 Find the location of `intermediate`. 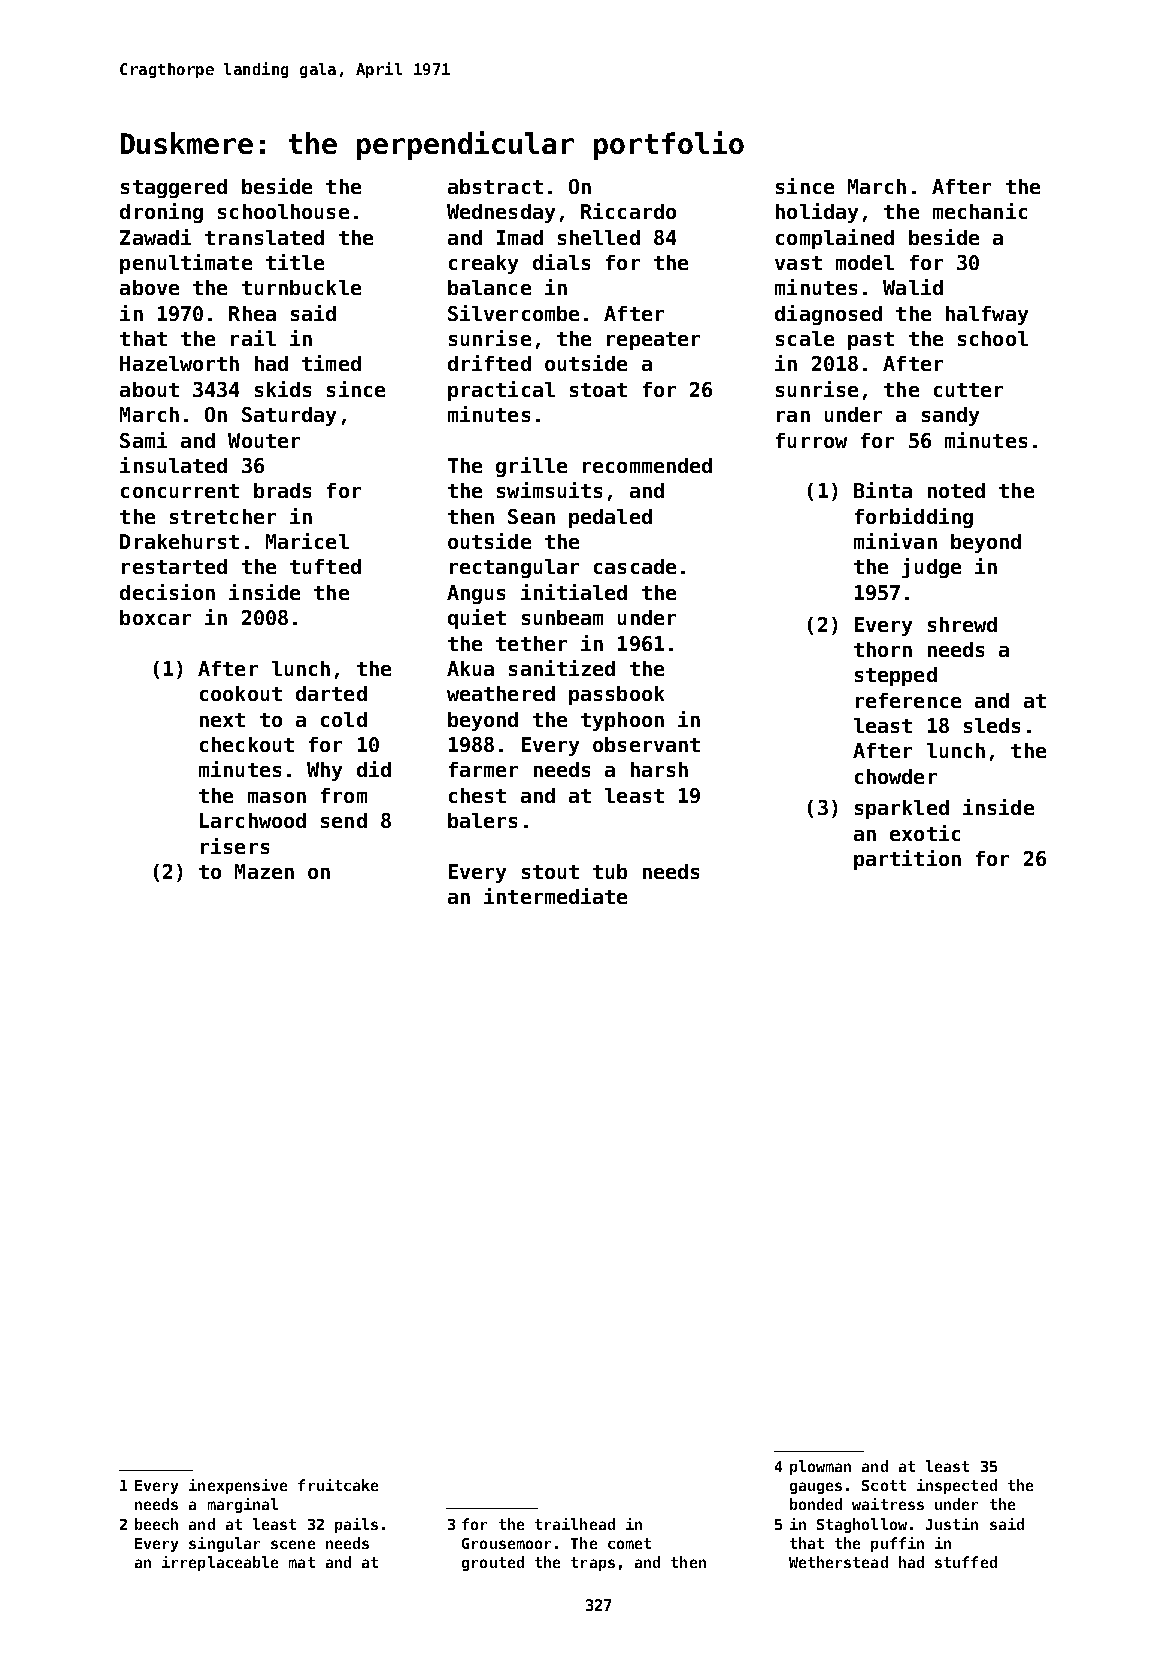

intermediate is located at coordinates (555, 896).
